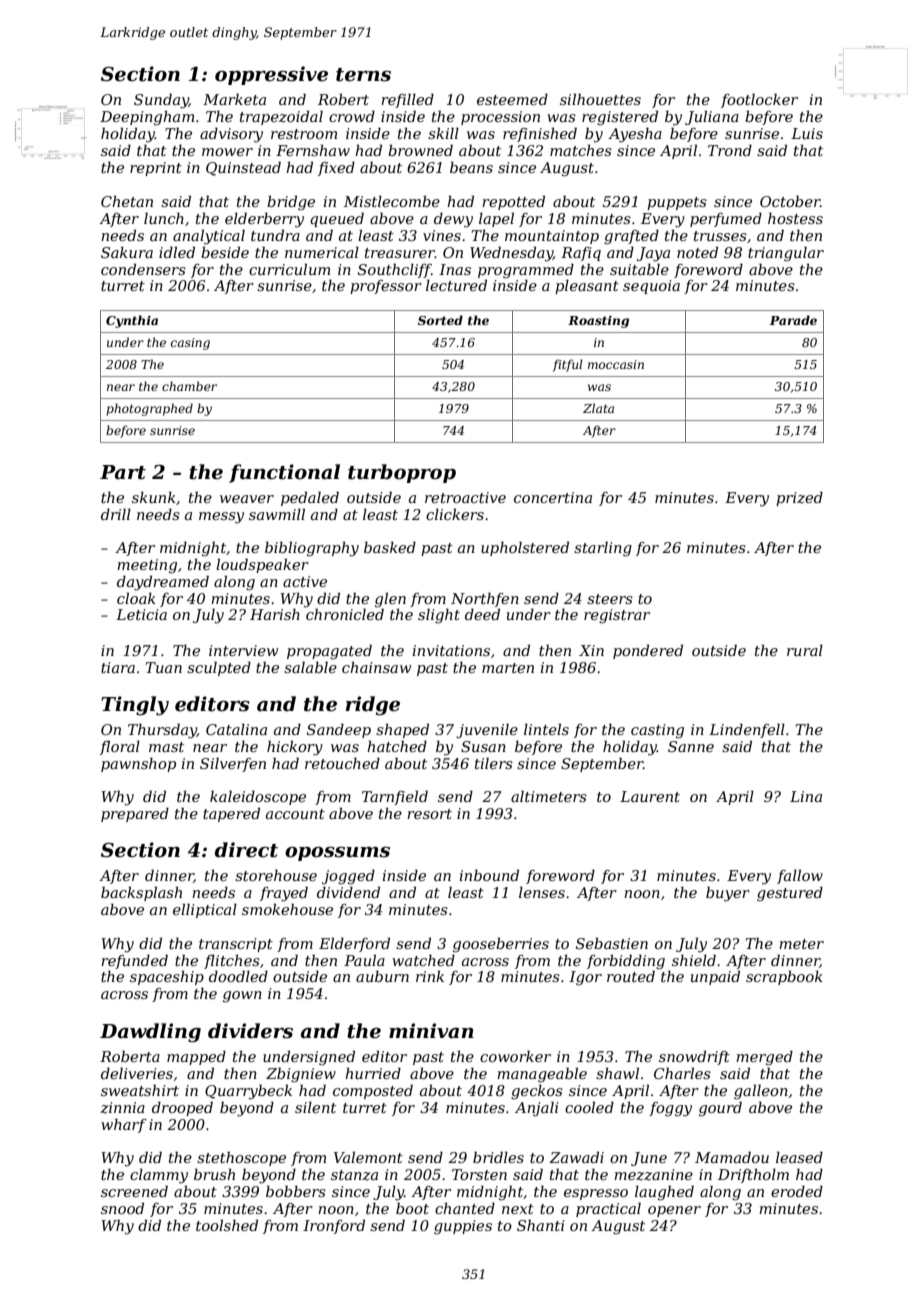  Describe the element at coordinates (728, 894) in the image. I see `buyer` at that location.
